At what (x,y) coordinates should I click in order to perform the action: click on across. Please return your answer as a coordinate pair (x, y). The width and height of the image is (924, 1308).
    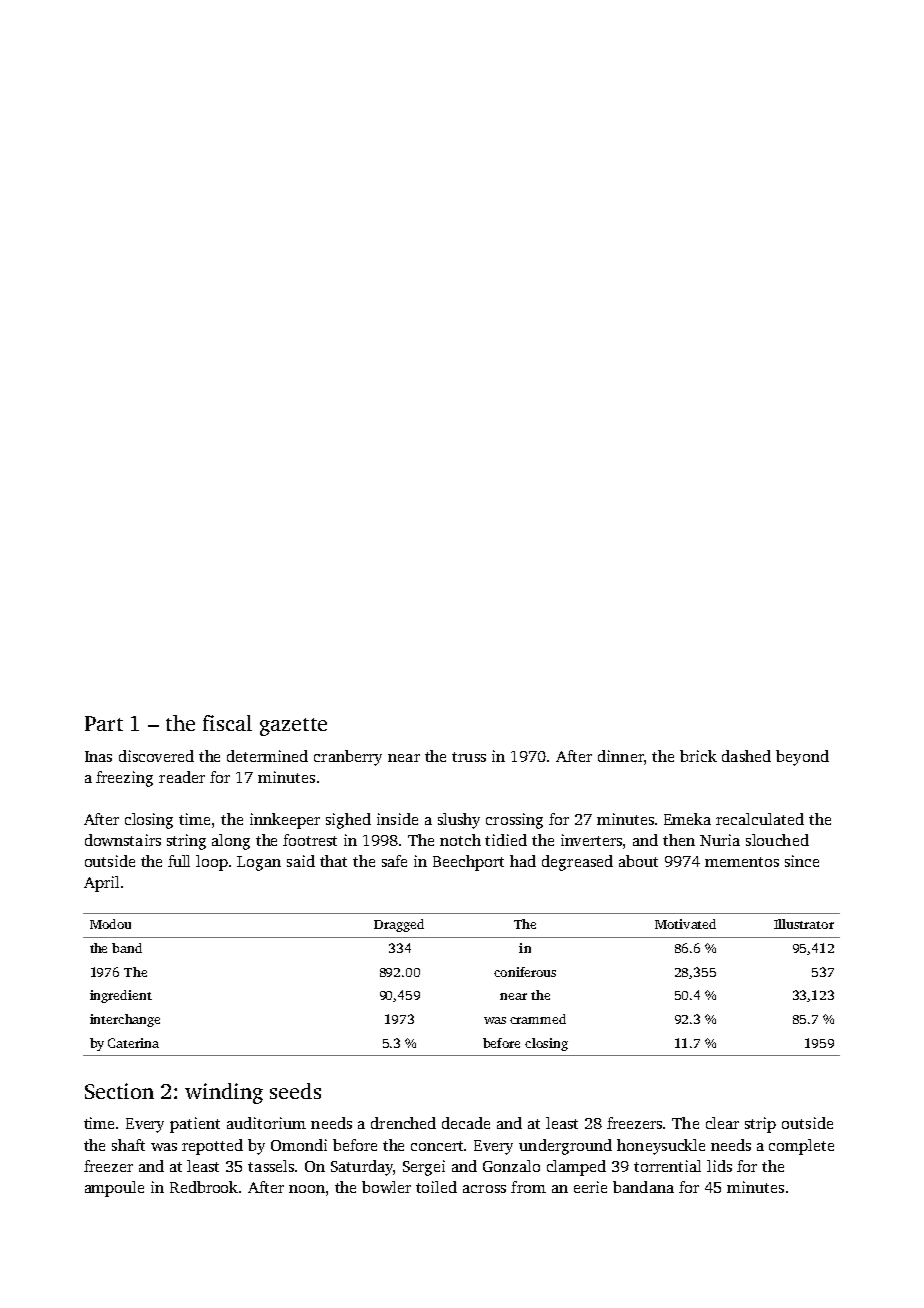
    Looking at the image, I should click on (484, 1189).
